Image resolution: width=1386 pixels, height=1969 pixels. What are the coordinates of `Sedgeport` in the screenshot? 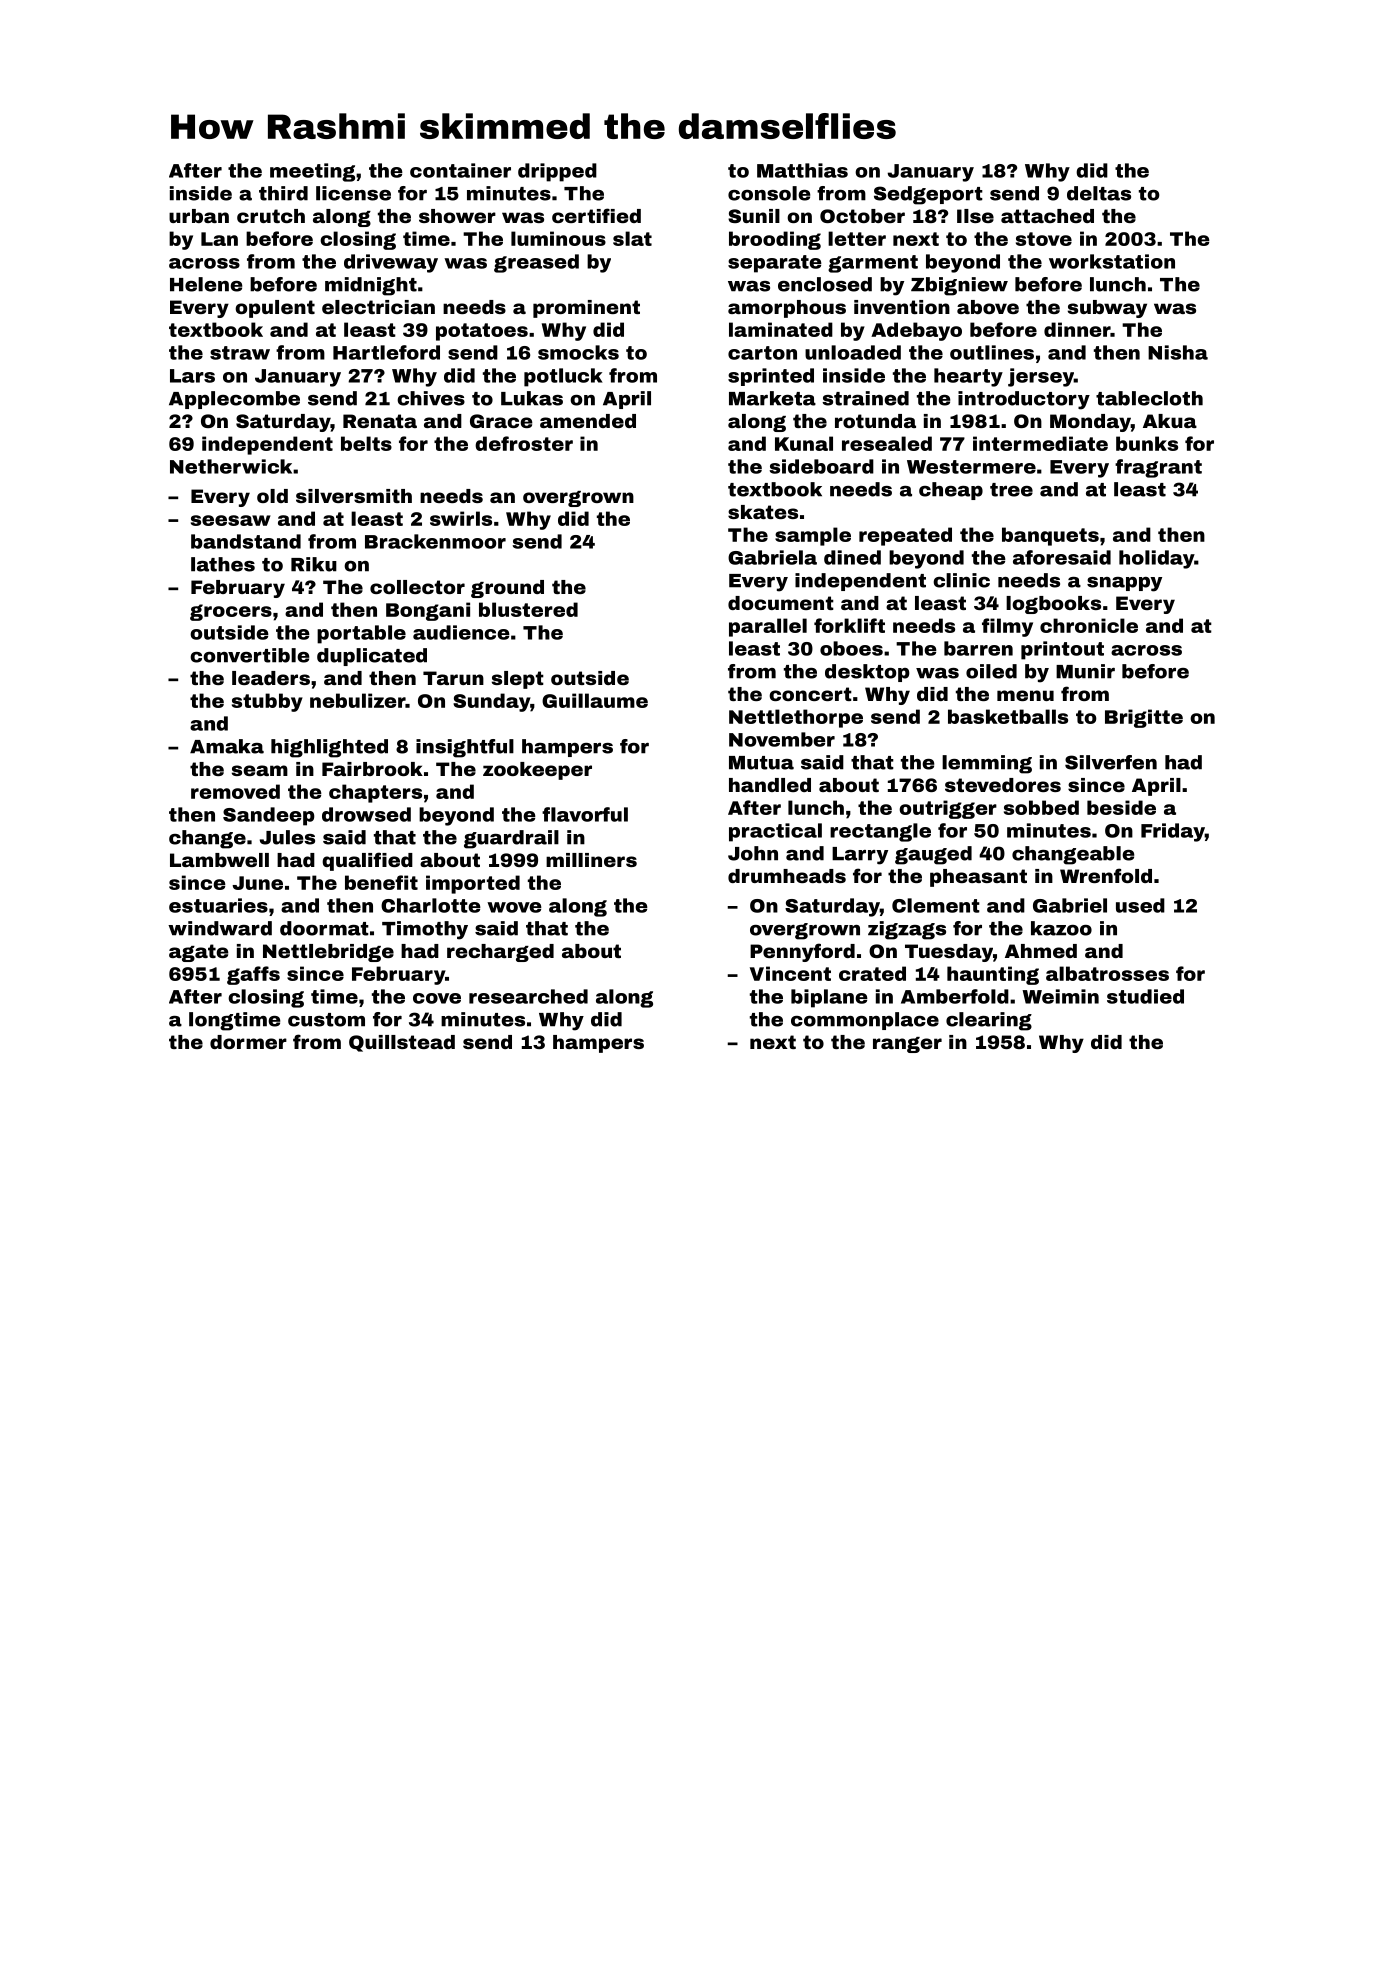 It's located at (928, 195).
